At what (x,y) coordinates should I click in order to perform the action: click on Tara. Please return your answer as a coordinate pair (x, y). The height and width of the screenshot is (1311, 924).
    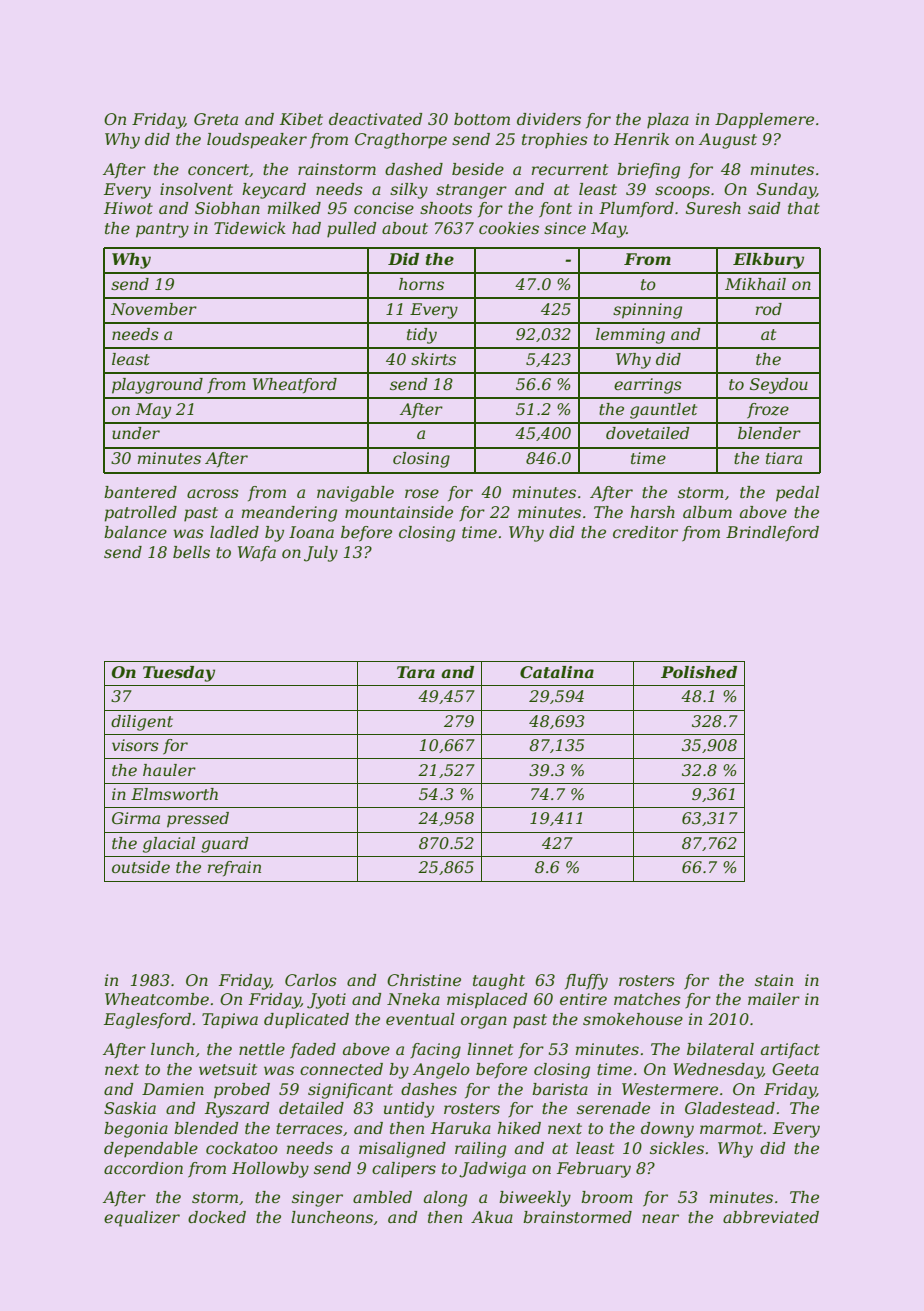
    Looking at the image, I should click on (416, 672).
